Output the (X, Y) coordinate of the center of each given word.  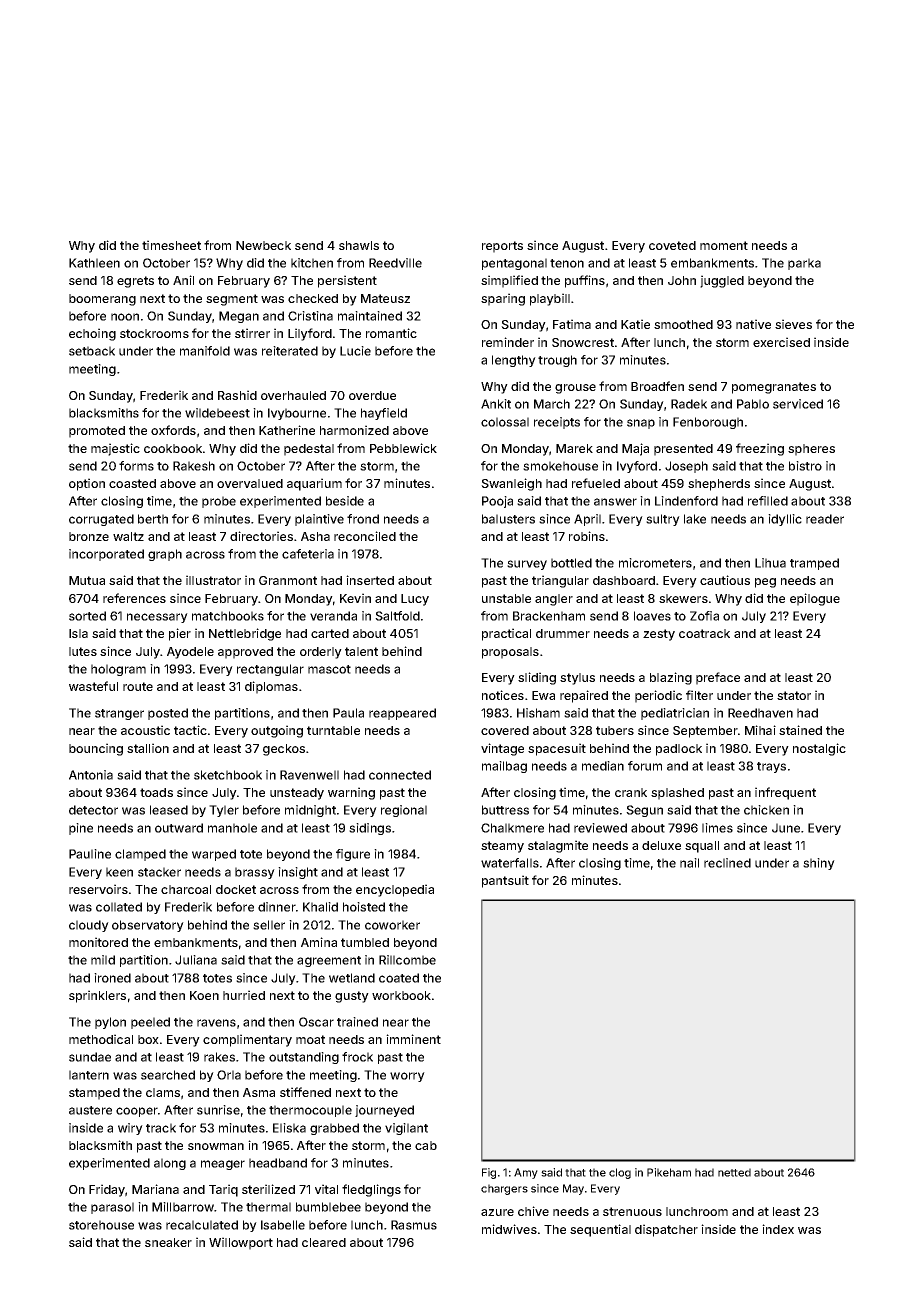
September (705, 732)
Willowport (241, 1243)
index (778, 1229)
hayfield (384, 414)
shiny (819, 864)
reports (502, 247)
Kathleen (94, 263)
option (87, 484)
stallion (148, 748)
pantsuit (505, 881)
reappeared (402, 714)
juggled (722, 281)
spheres (811, 450)
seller (269, 925)
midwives (509, 1229)
